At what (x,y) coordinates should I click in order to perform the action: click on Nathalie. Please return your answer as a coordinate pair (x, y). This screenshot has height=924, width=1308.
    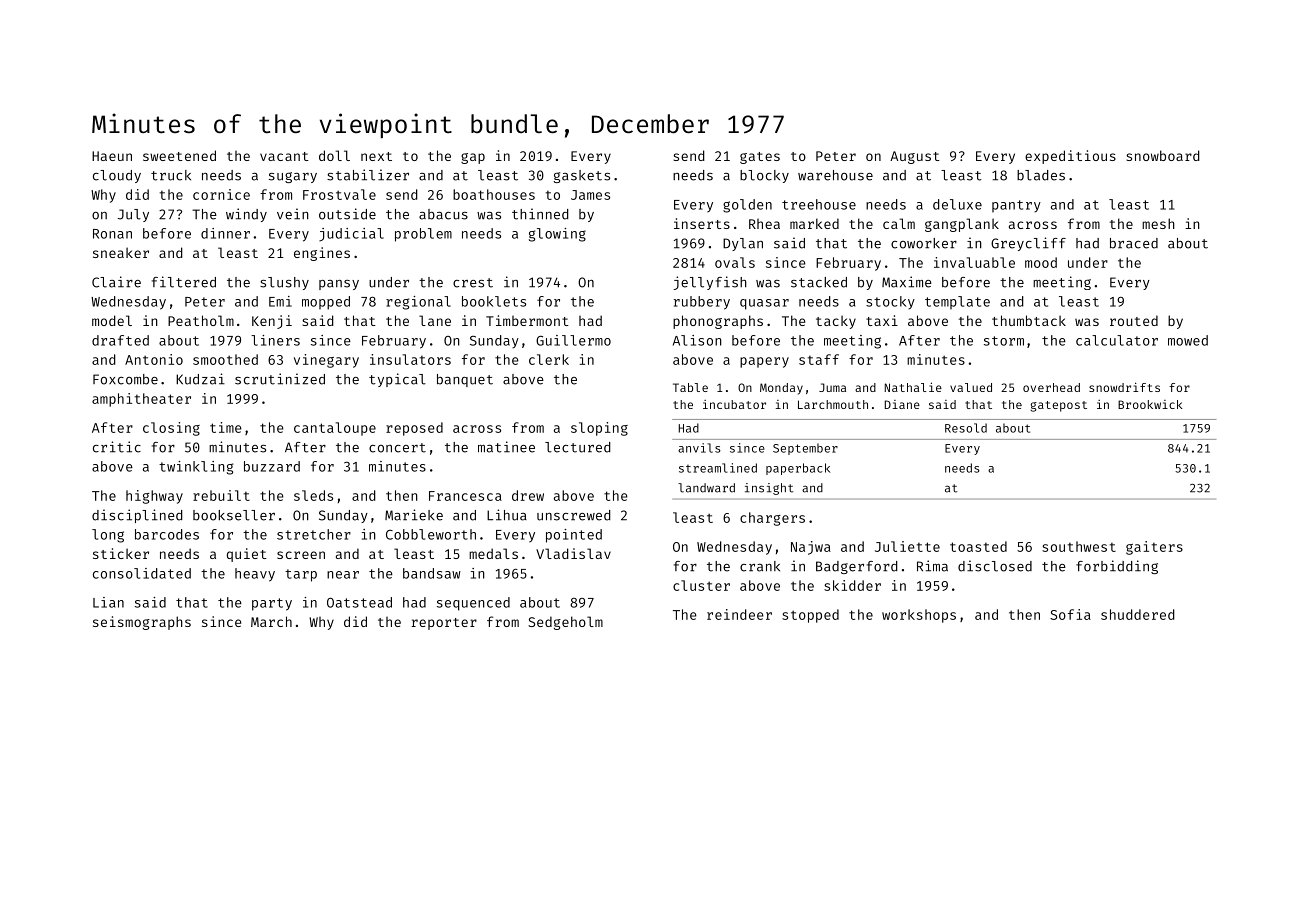
    Looking at the image, I should click on (913, 387).
